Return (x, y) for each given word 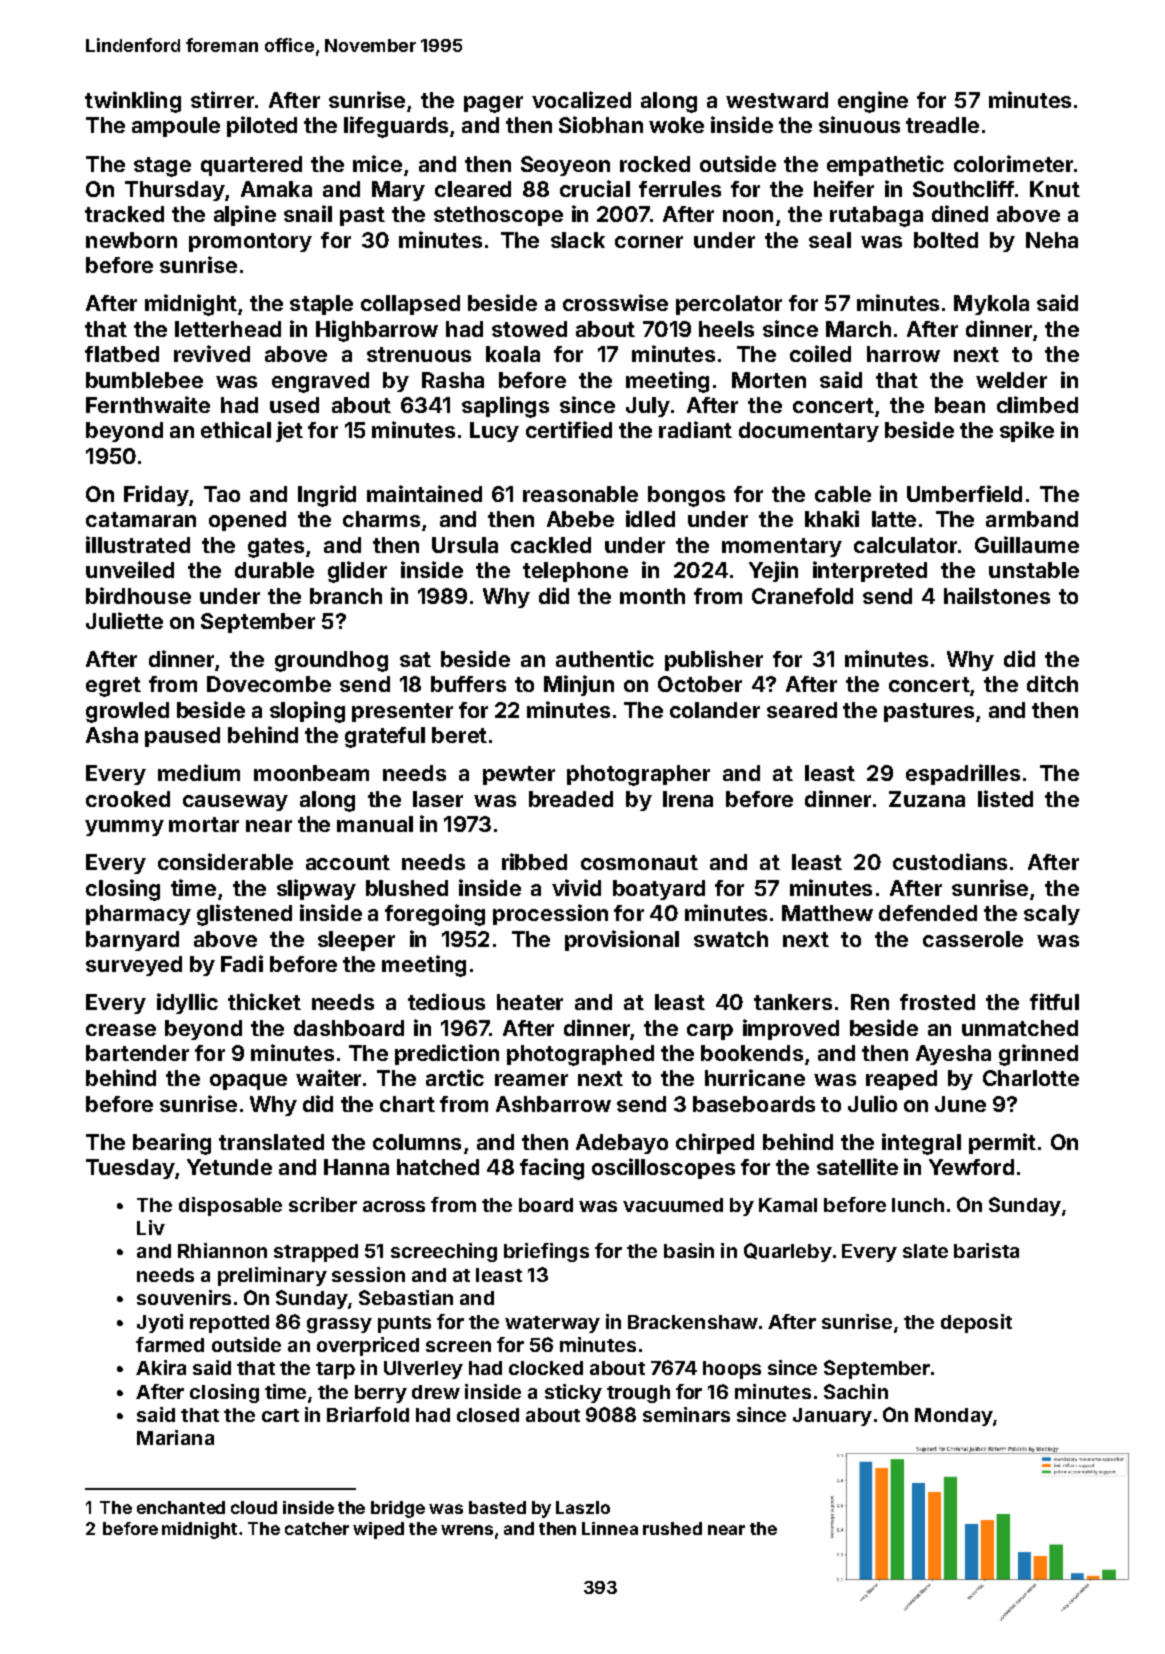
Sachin (856, 1391)
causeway (235, 803)
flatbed (122, 354)
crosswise (615, 302)
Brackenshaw (693, 1322)
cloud (254, 1507)
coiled (820, 353)
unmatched (1020, 1028)
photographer (638, 775)
